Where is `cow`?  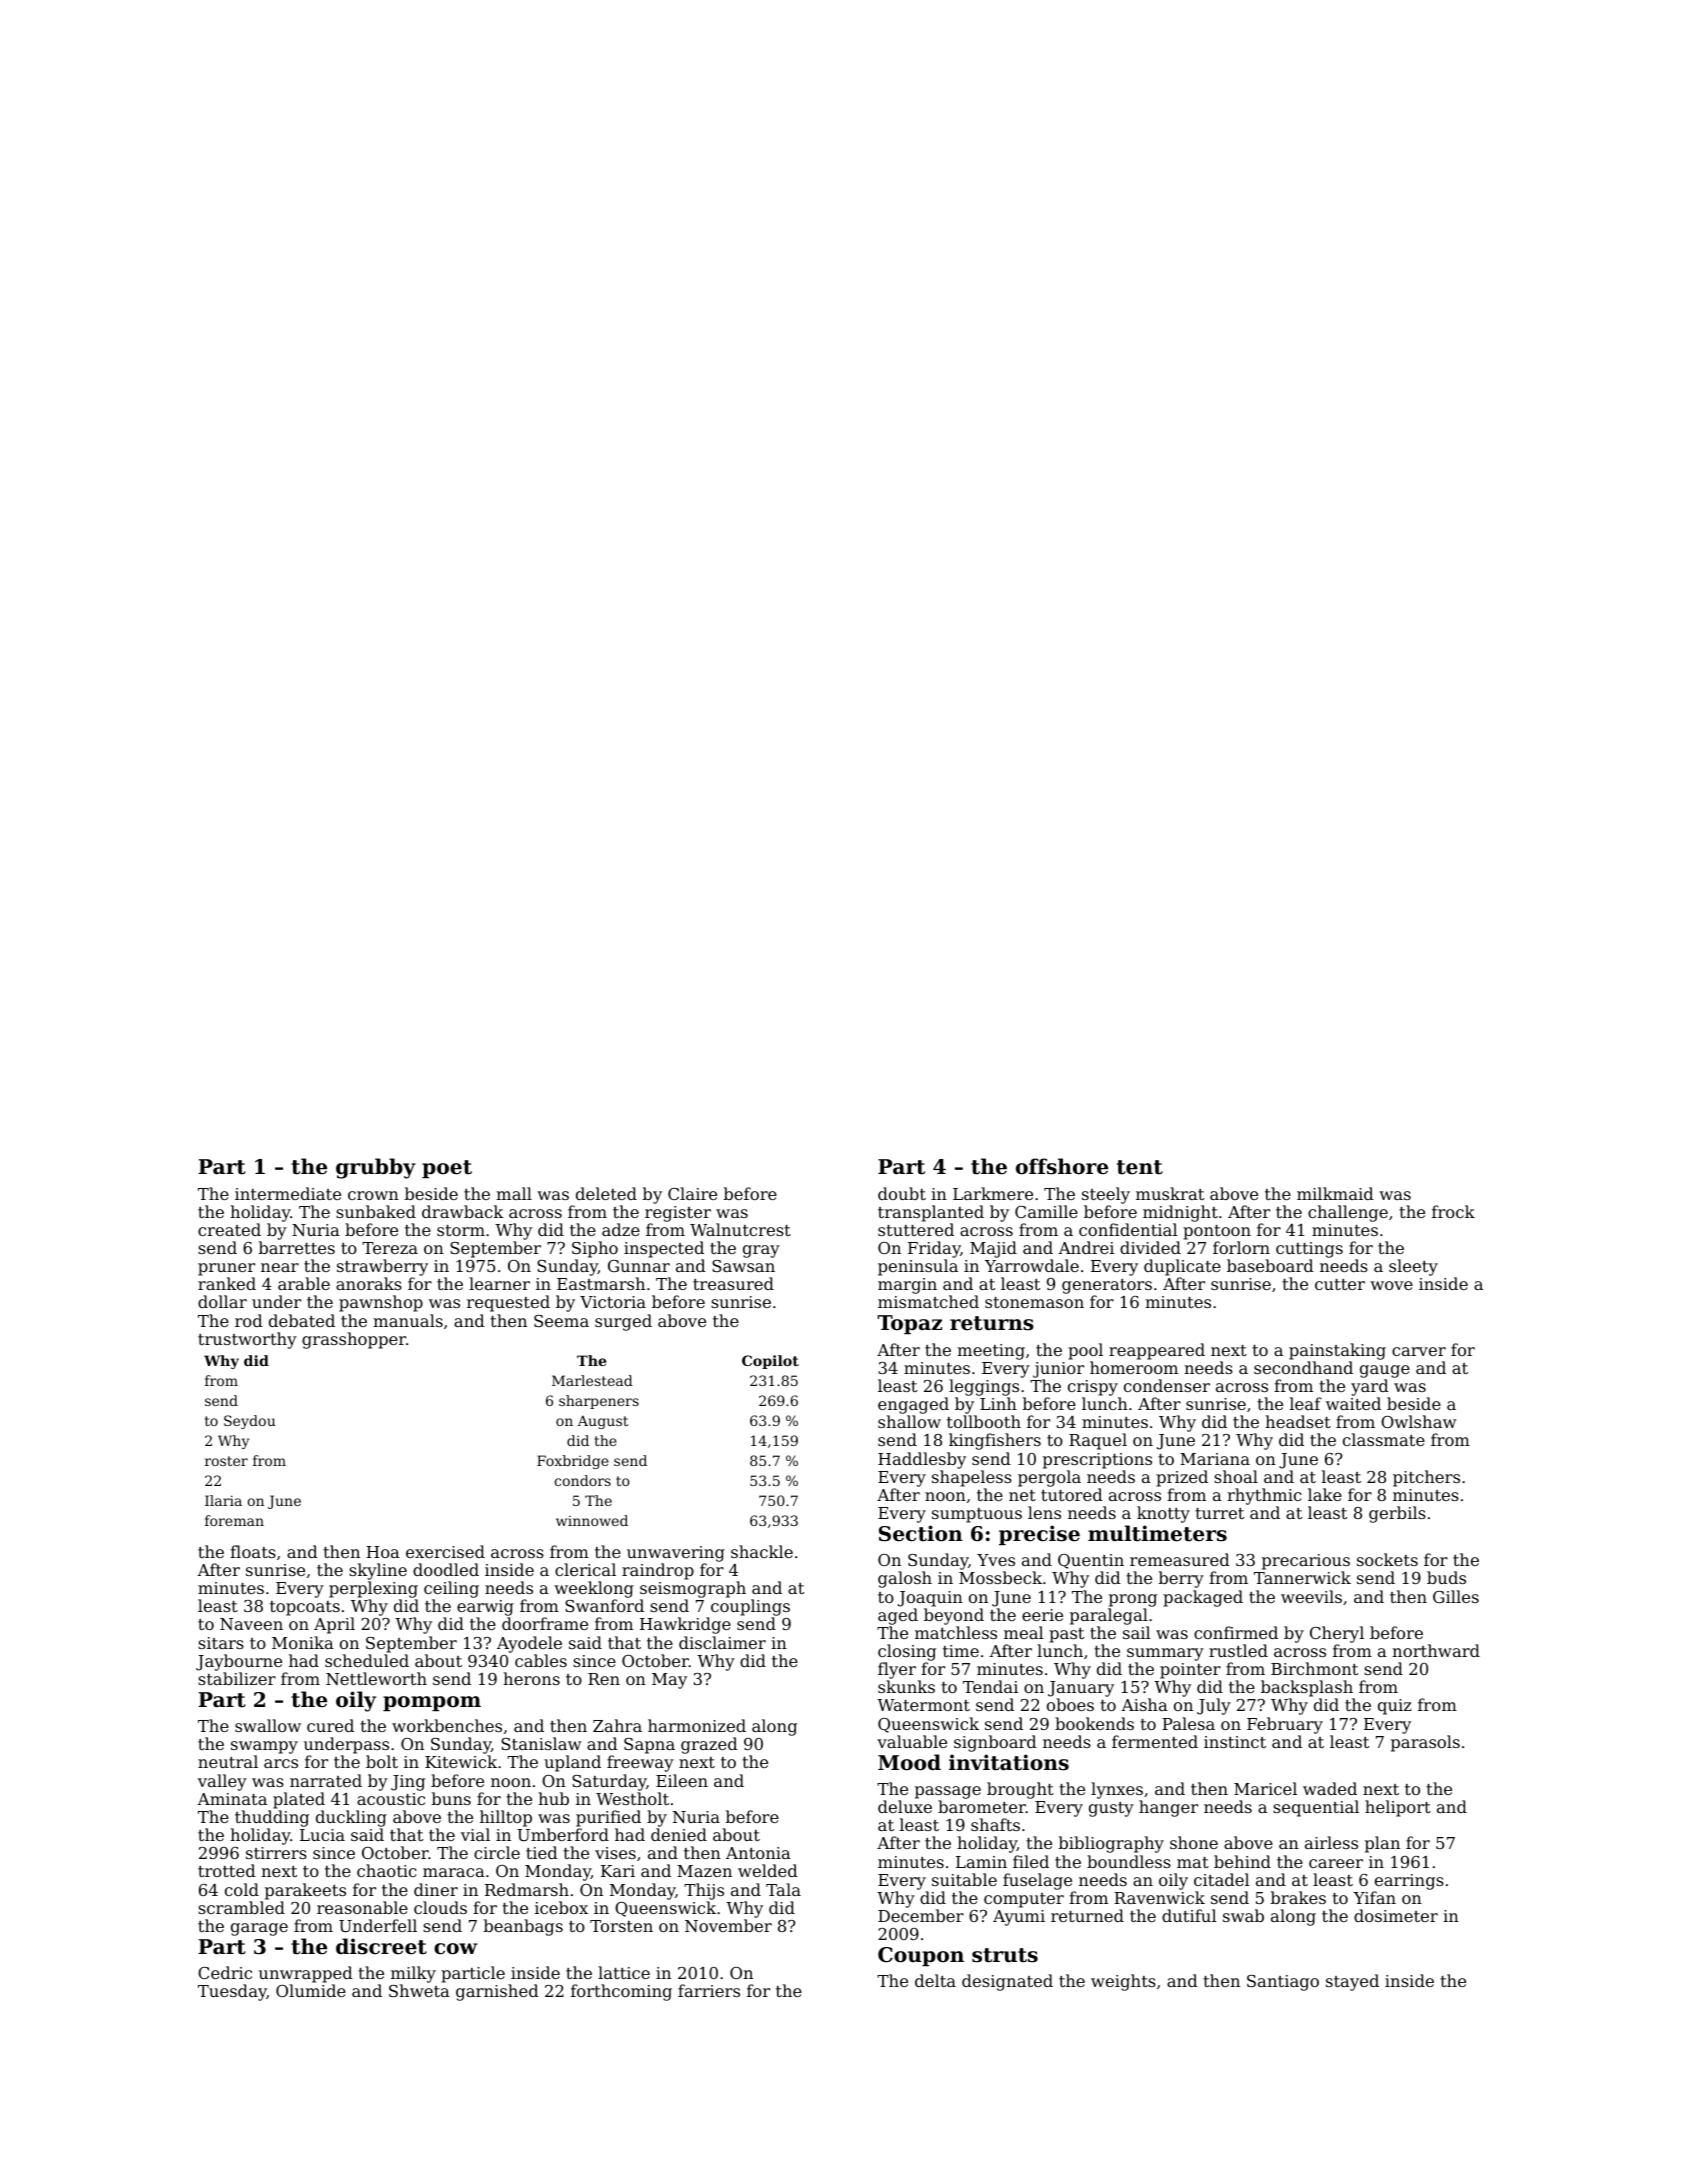 cow is located at coordinates (456, 1949).
